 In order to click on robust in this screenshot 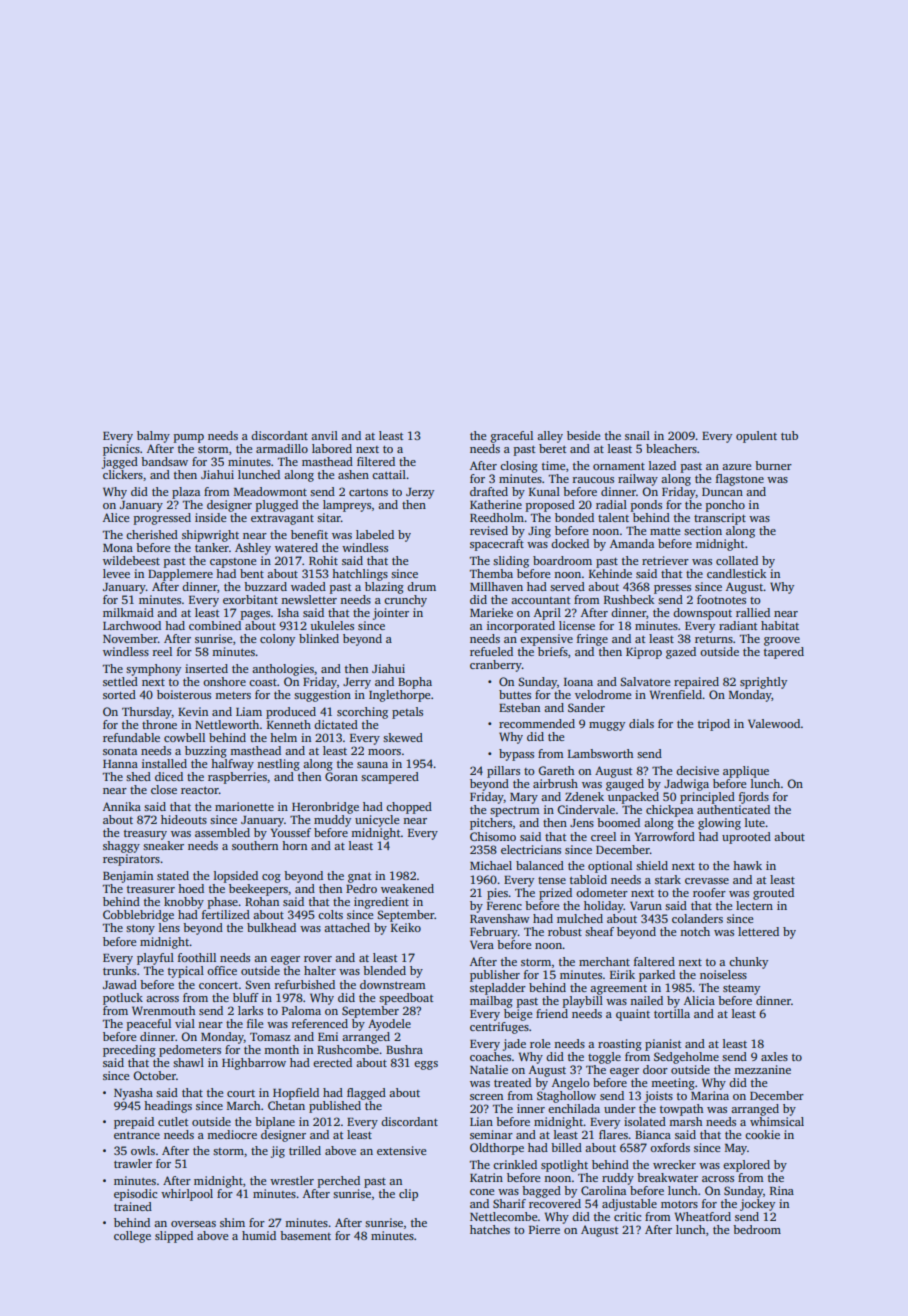, I will do `click(565, 931)`.
